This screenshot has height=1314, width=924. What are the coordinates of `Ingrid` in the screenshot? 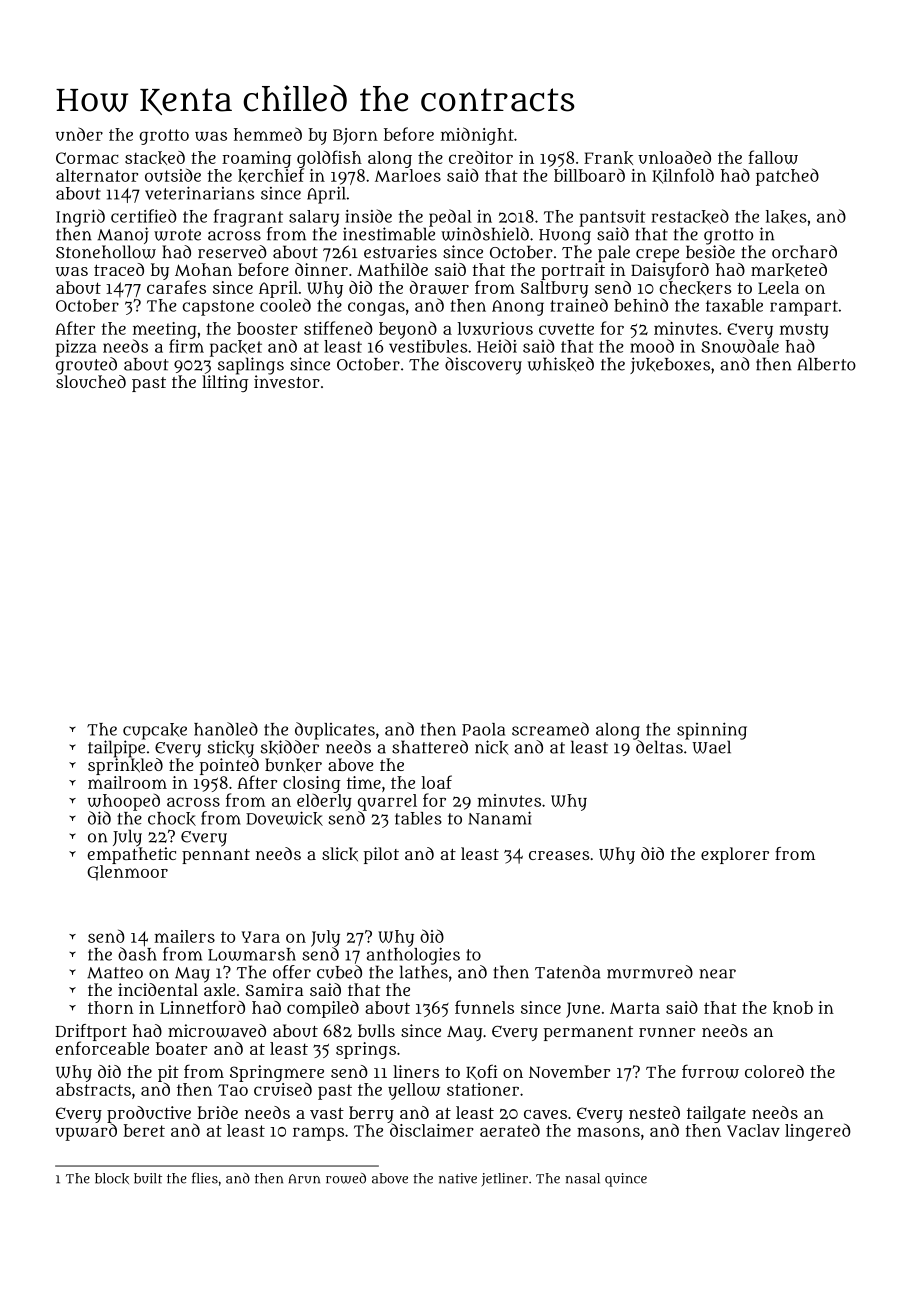 It's located at (80, 218).
